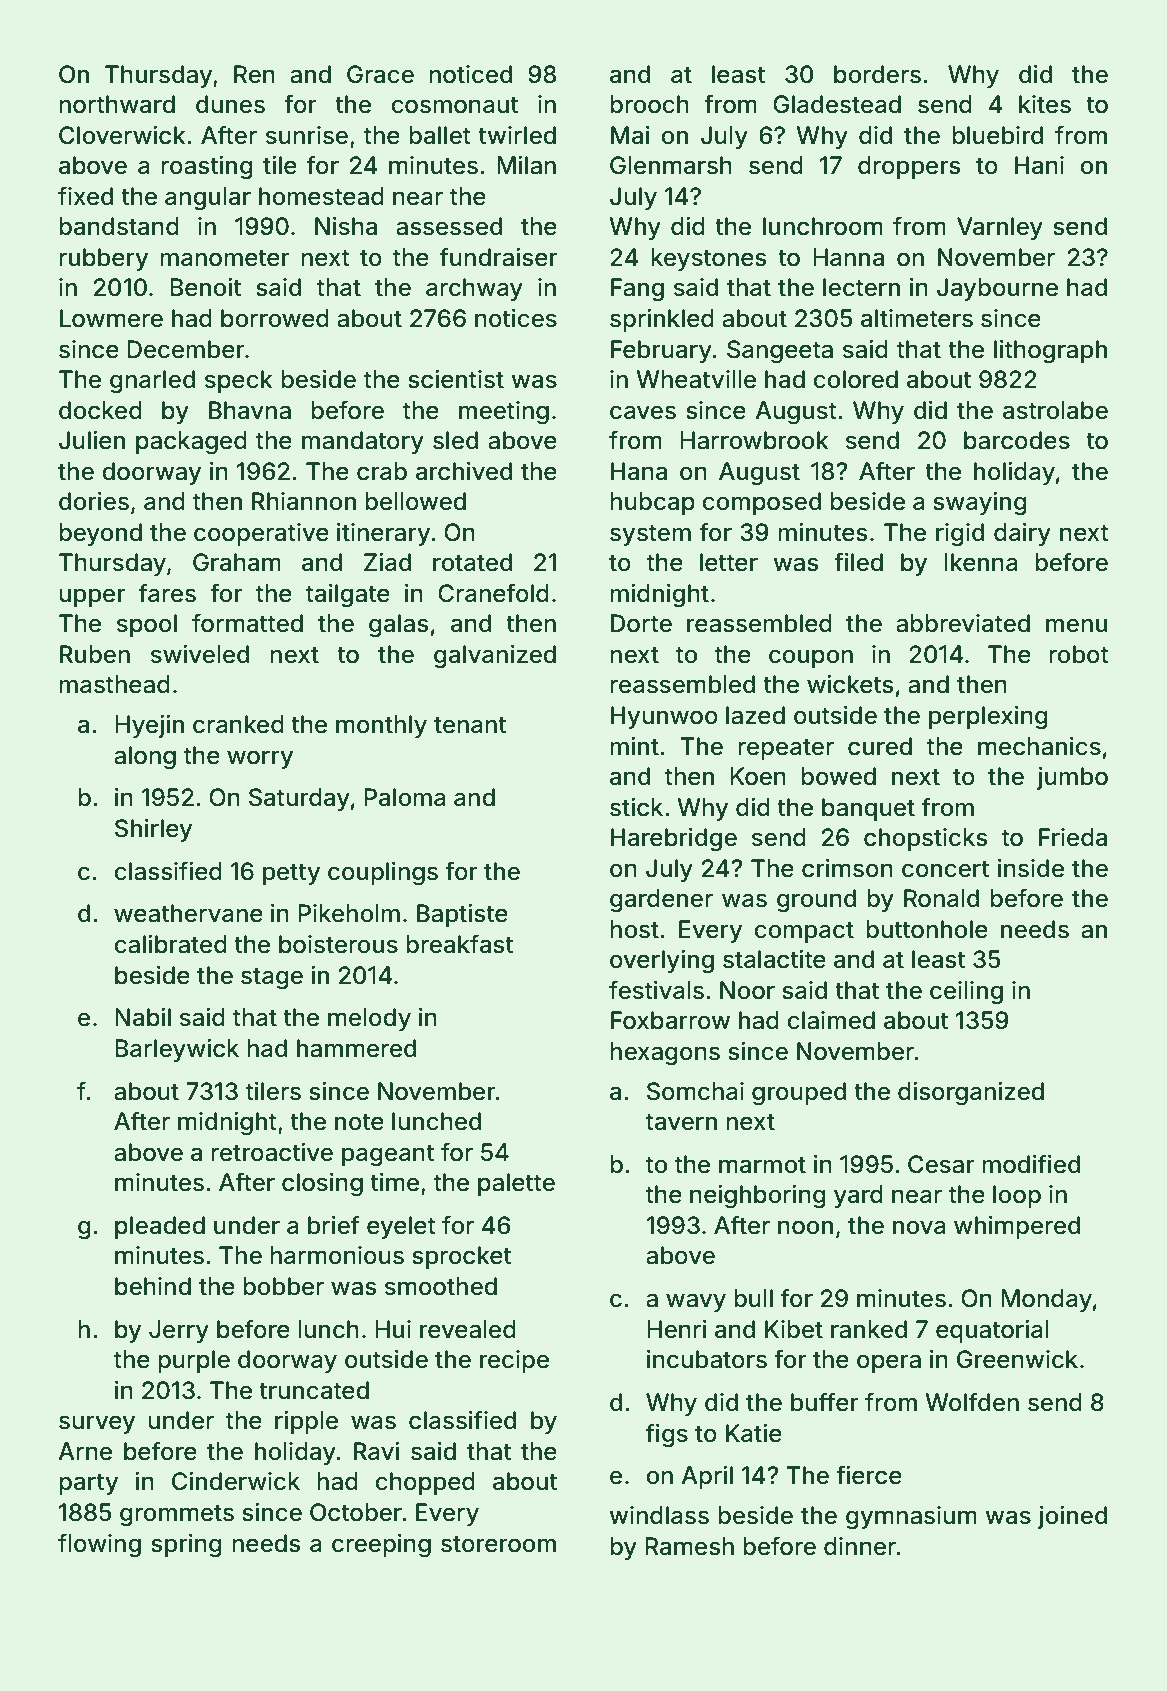 This page has height=1691, width=1167. Describe the element at coordinates (369, 1019) in the page. I see `melody` at that location.
